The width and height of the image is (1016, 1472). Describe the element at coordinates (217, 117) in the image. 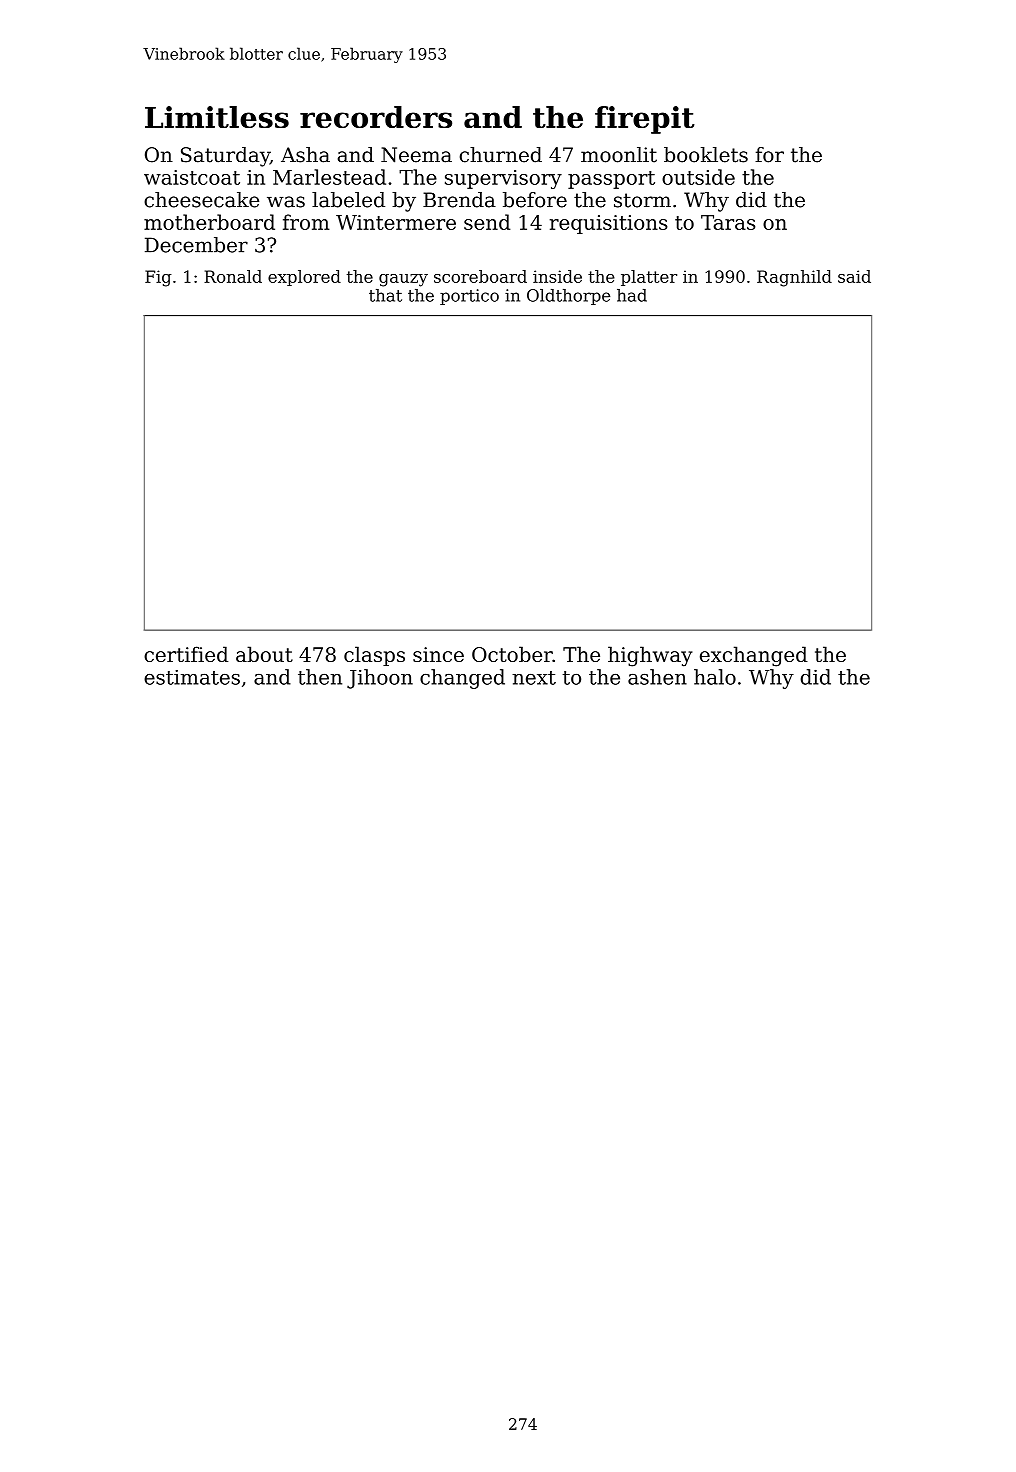

I see `Limitless` at that location.
